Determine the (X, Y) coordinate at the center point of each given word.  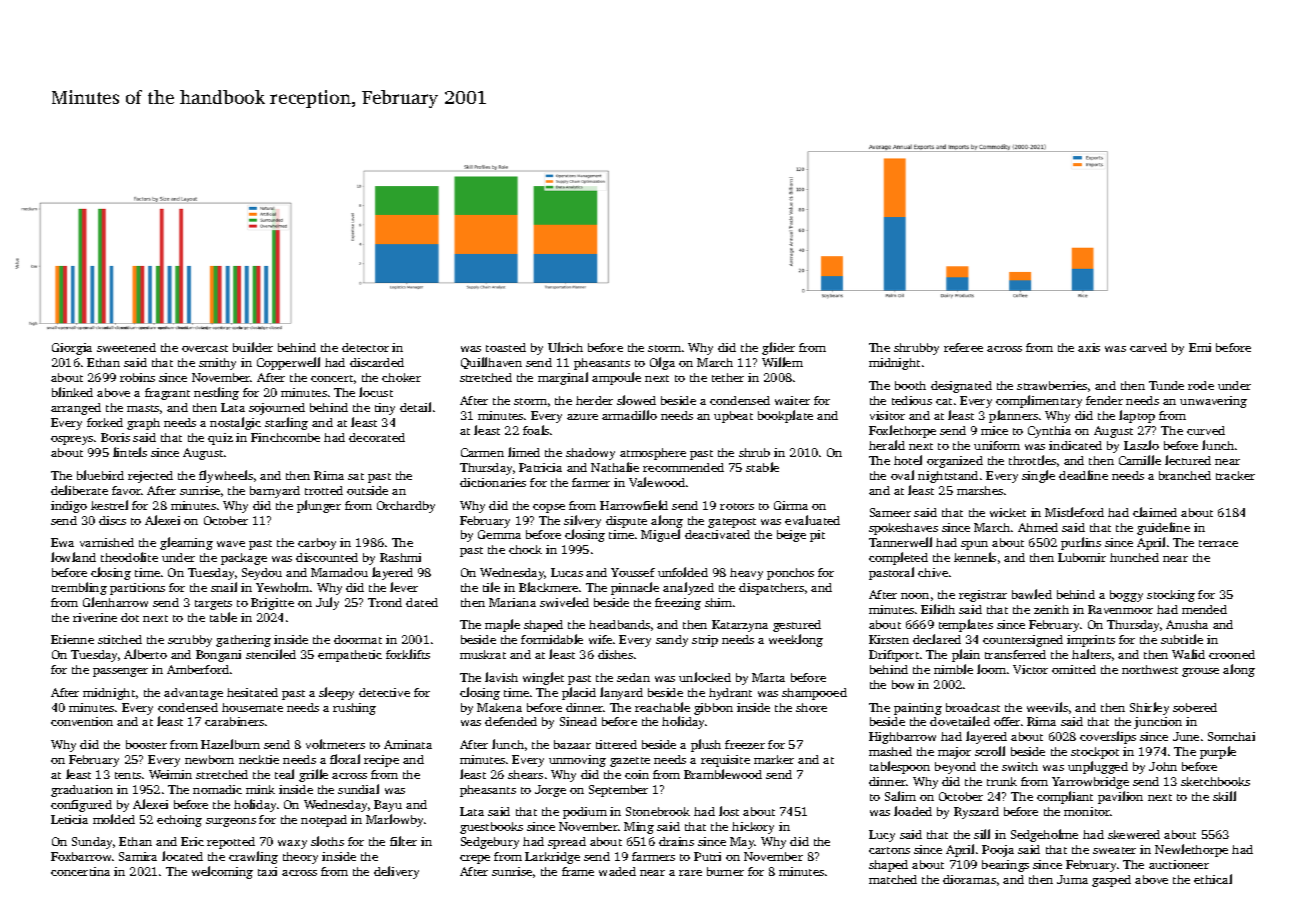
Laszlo (1141, 445)
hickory (753, 828)
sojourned (277, 409)
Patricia (540, 467)
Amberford (198, 669)
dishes (615, 654)
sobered (1195, 707)
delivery (396, 872)
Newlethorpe (1191, 850)
